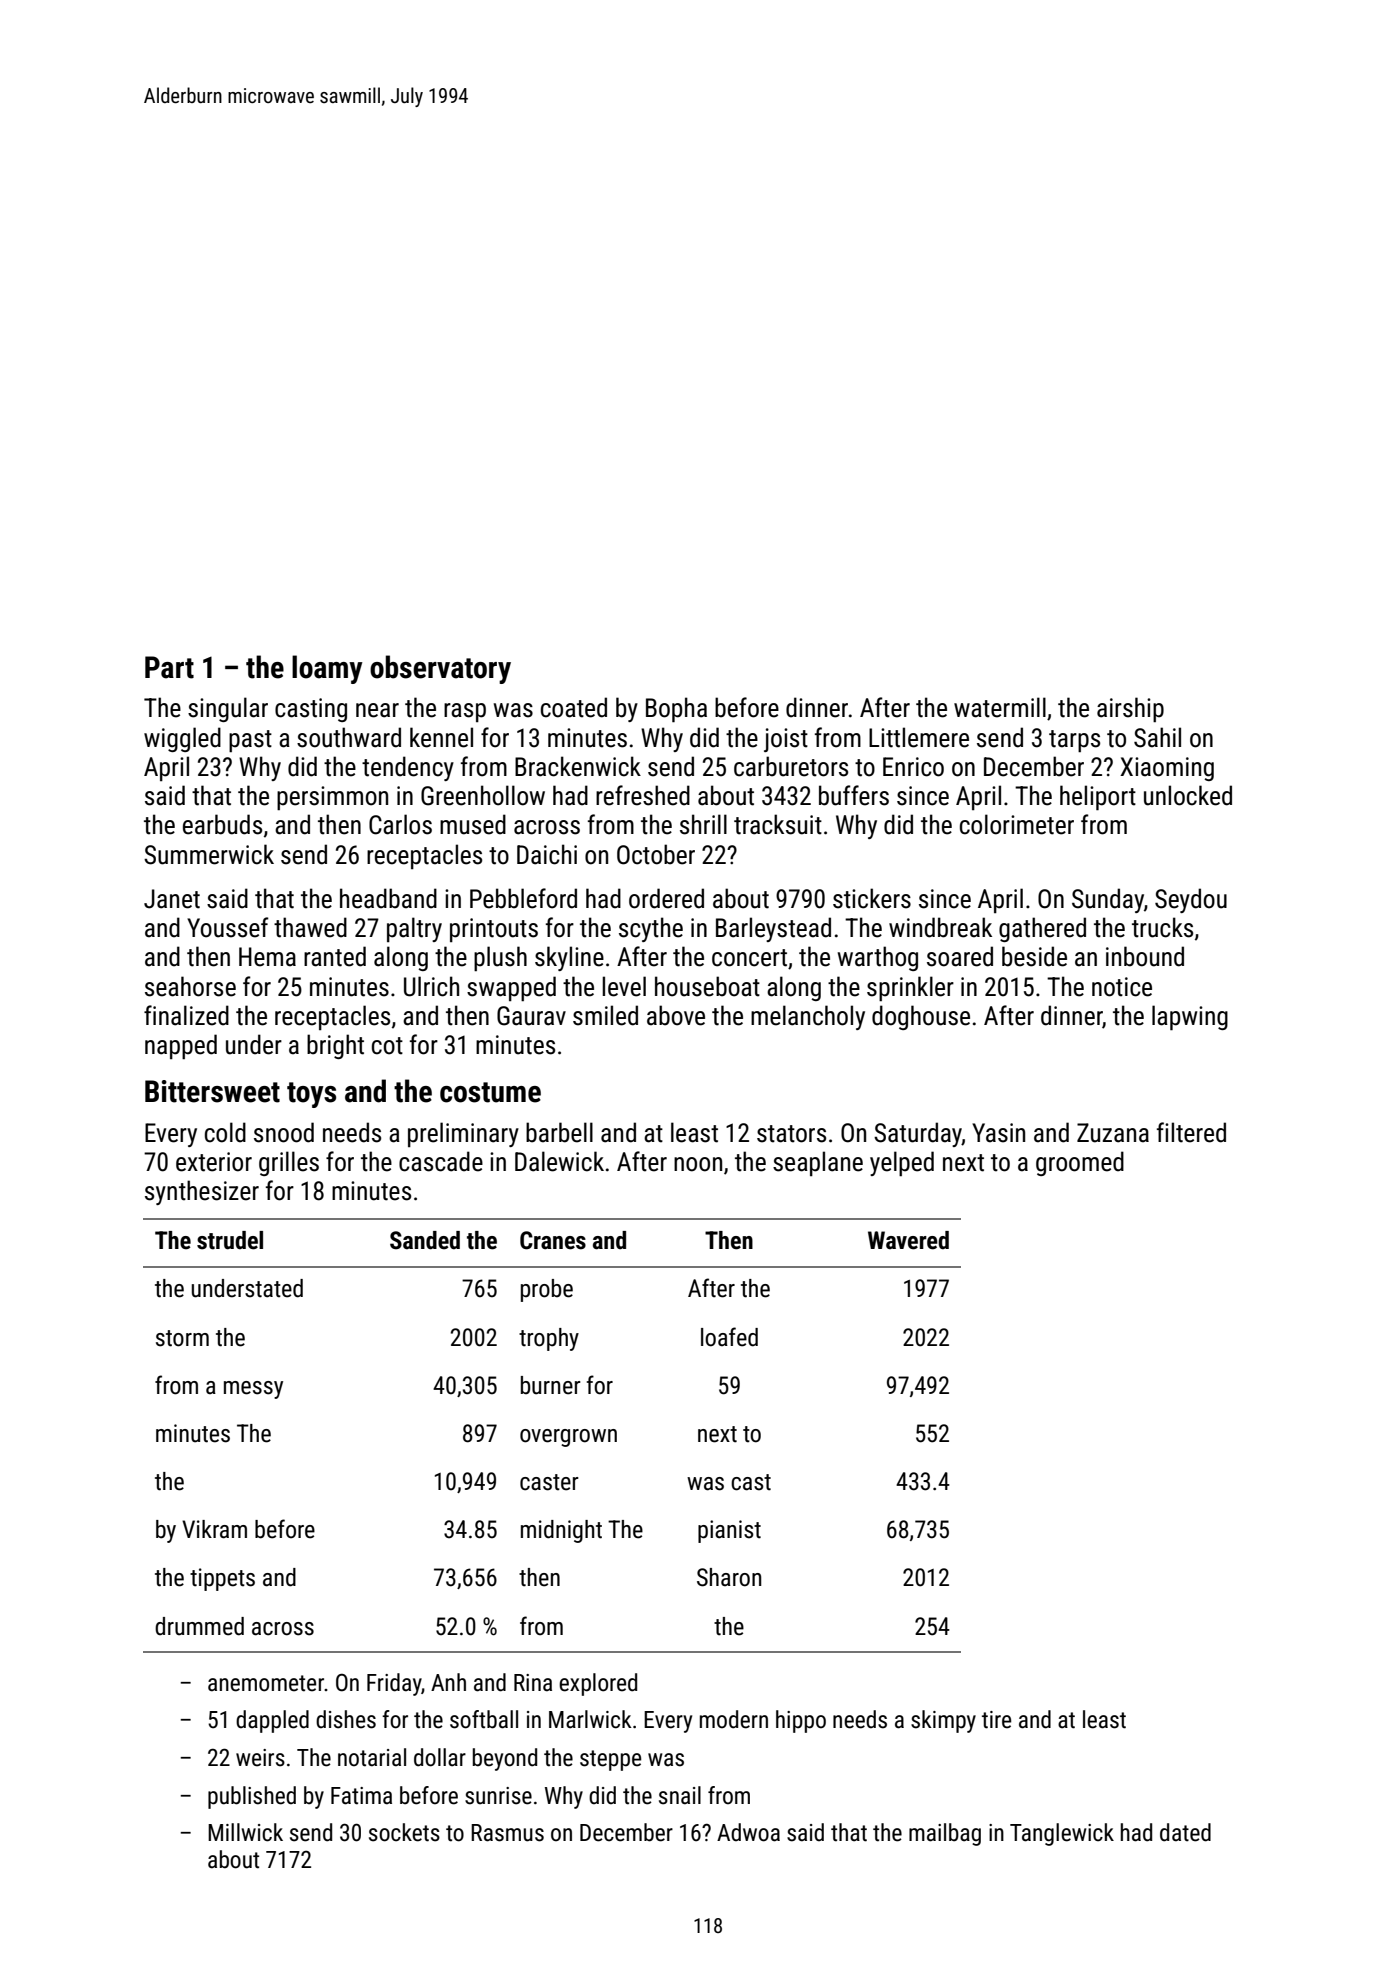 Image resolution: width=1386 pixels, height=1969 pixels. What do you see at coordinates (1017, 824) in the document?
I see `colorimeter` at bounding box center [1017, 824].
